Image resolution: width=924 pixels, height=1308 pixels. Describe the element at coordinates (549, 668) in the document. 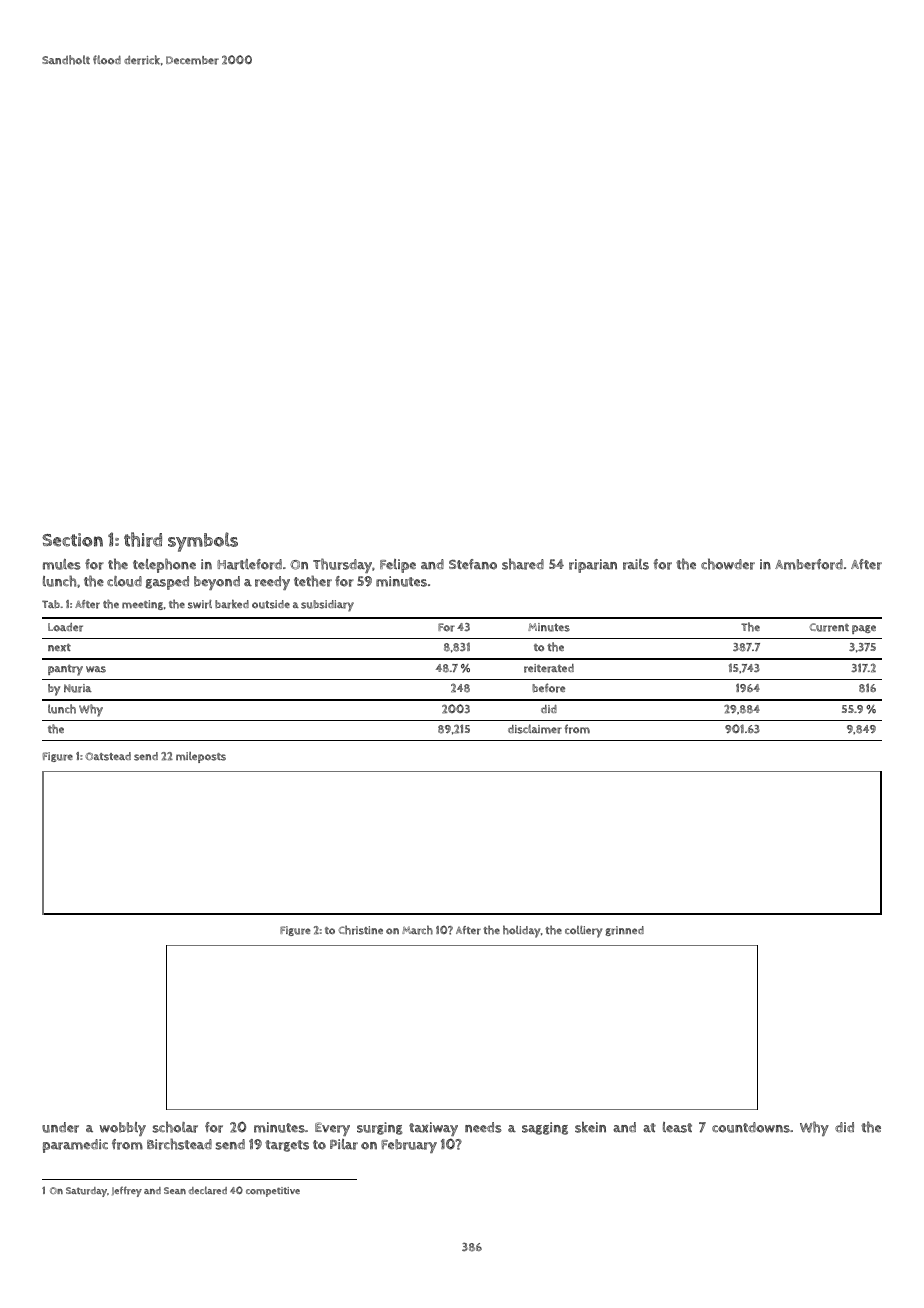

I see `reiterated` at that location.
